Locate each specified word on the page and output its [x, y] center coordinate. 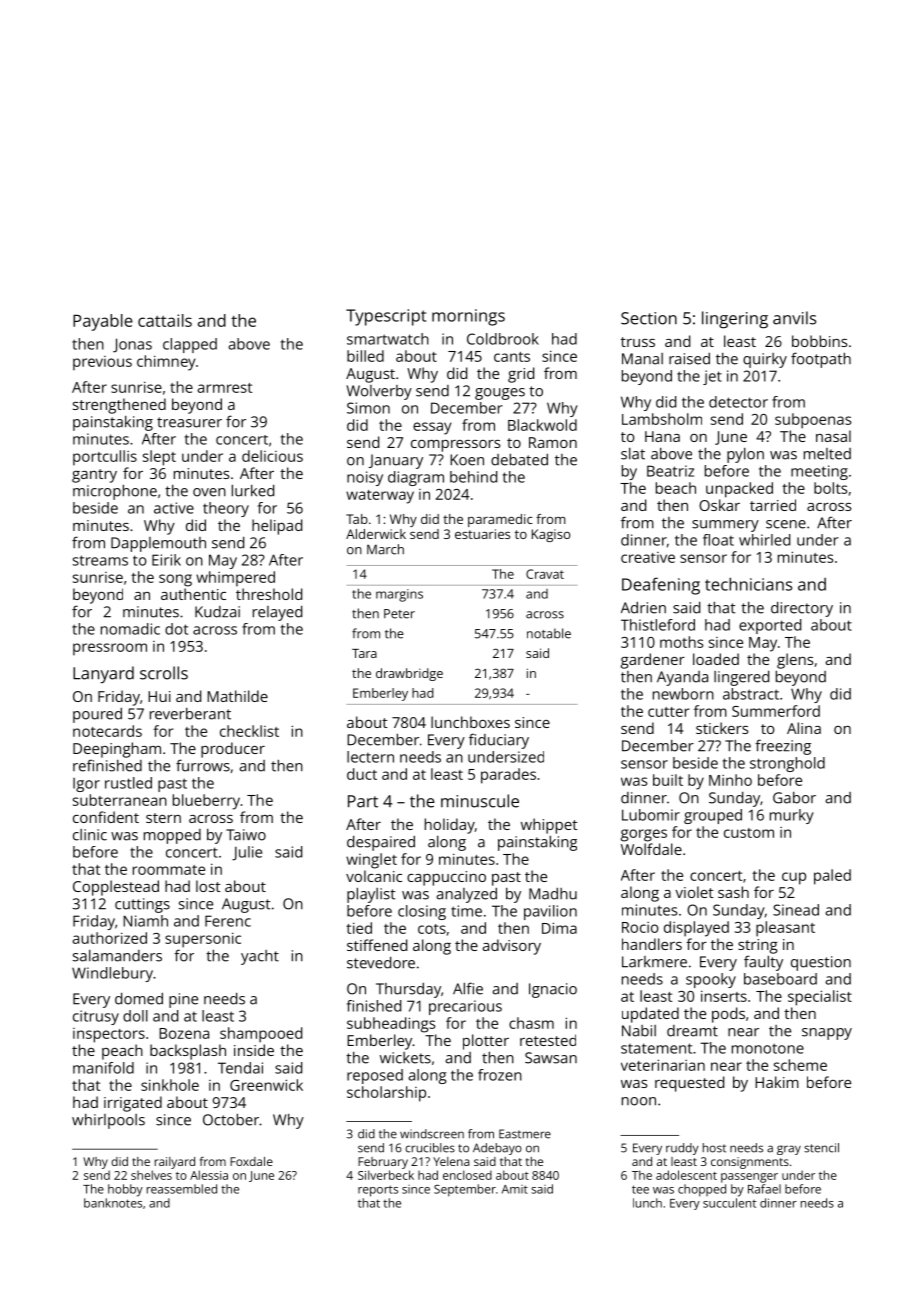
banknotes [113, 1203]
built [668, 780]
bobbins [819, 341]
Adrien [643, 608]
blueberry [206, 802]
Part [363, 801]
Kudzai [217, 612]
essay [432, 428]
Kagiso [551, 535]
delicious [272, 456]
